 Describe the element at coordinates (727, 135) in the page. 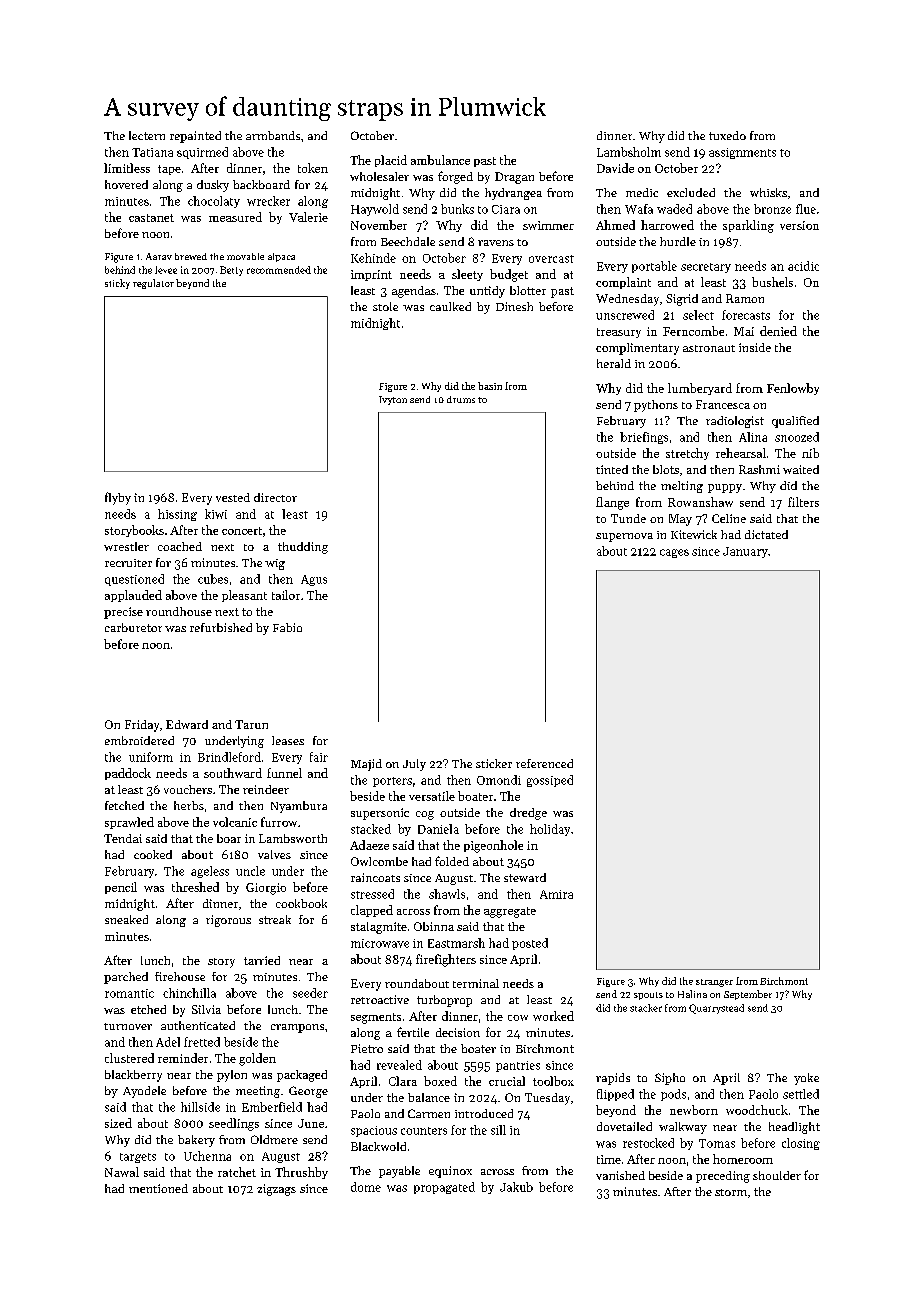

I see `tuxedo` at that location.
